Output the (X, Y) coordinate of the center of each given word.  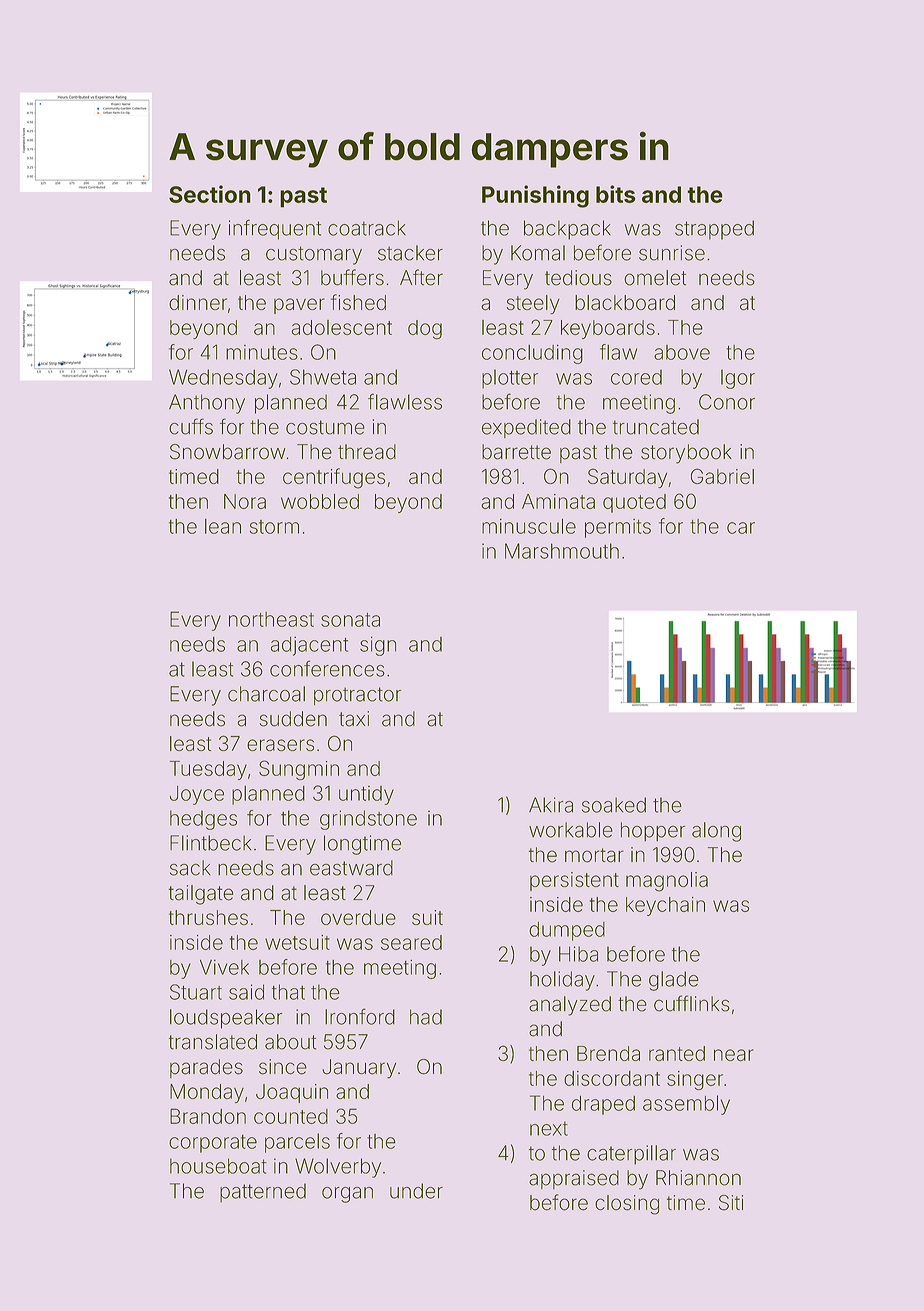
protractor (357, 696)
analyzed (570, 1006)
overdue (358, 917)
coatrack (367, 228)
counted (291, 1116)
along (716, 832)
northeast (271, 619)
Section (210, 194)
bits (615, 194)
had (426, 1017)
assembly (686, 1105)
